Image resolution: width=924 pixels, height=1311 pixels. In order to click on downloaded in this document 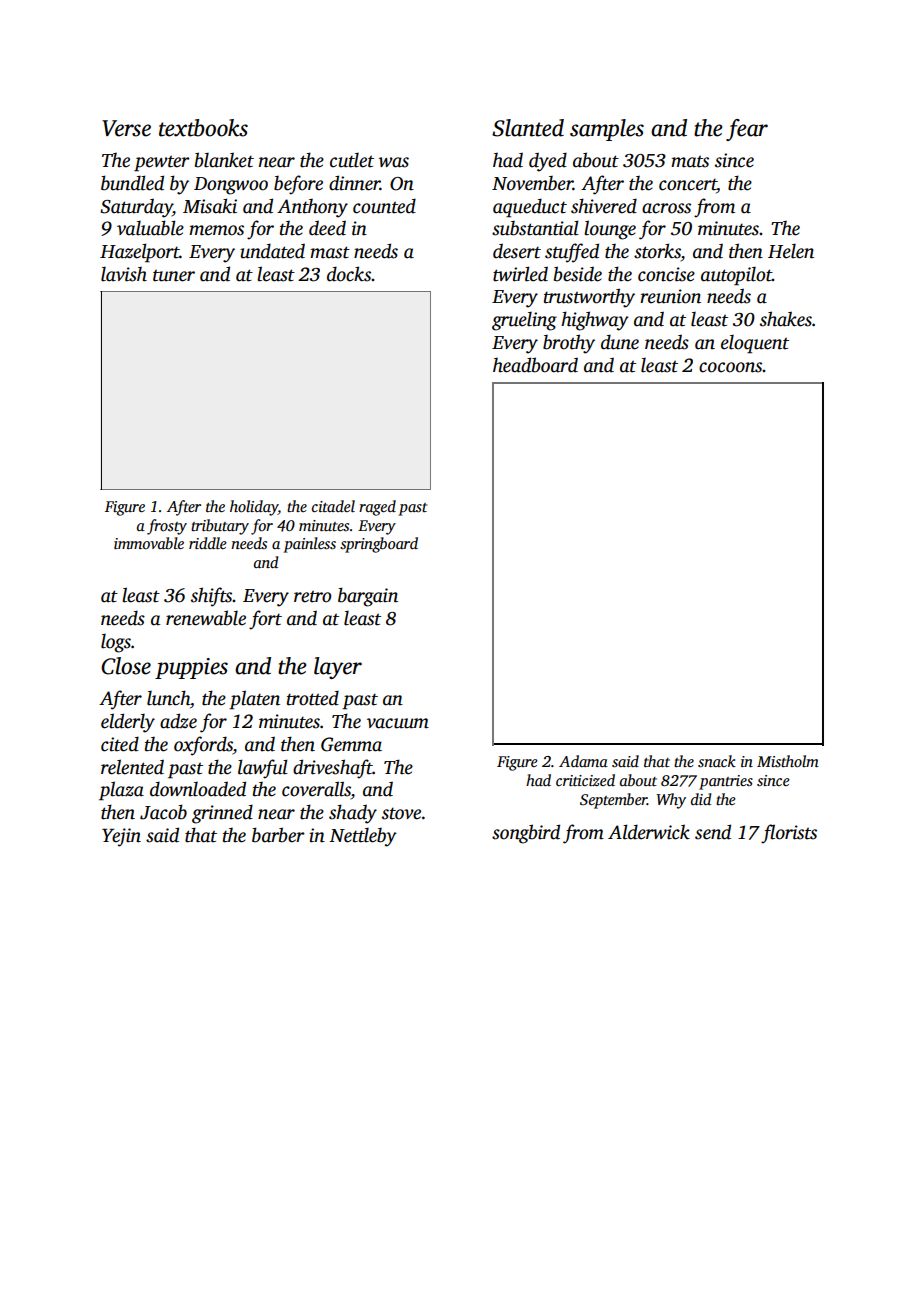, I will do `click(198, 789)`.
